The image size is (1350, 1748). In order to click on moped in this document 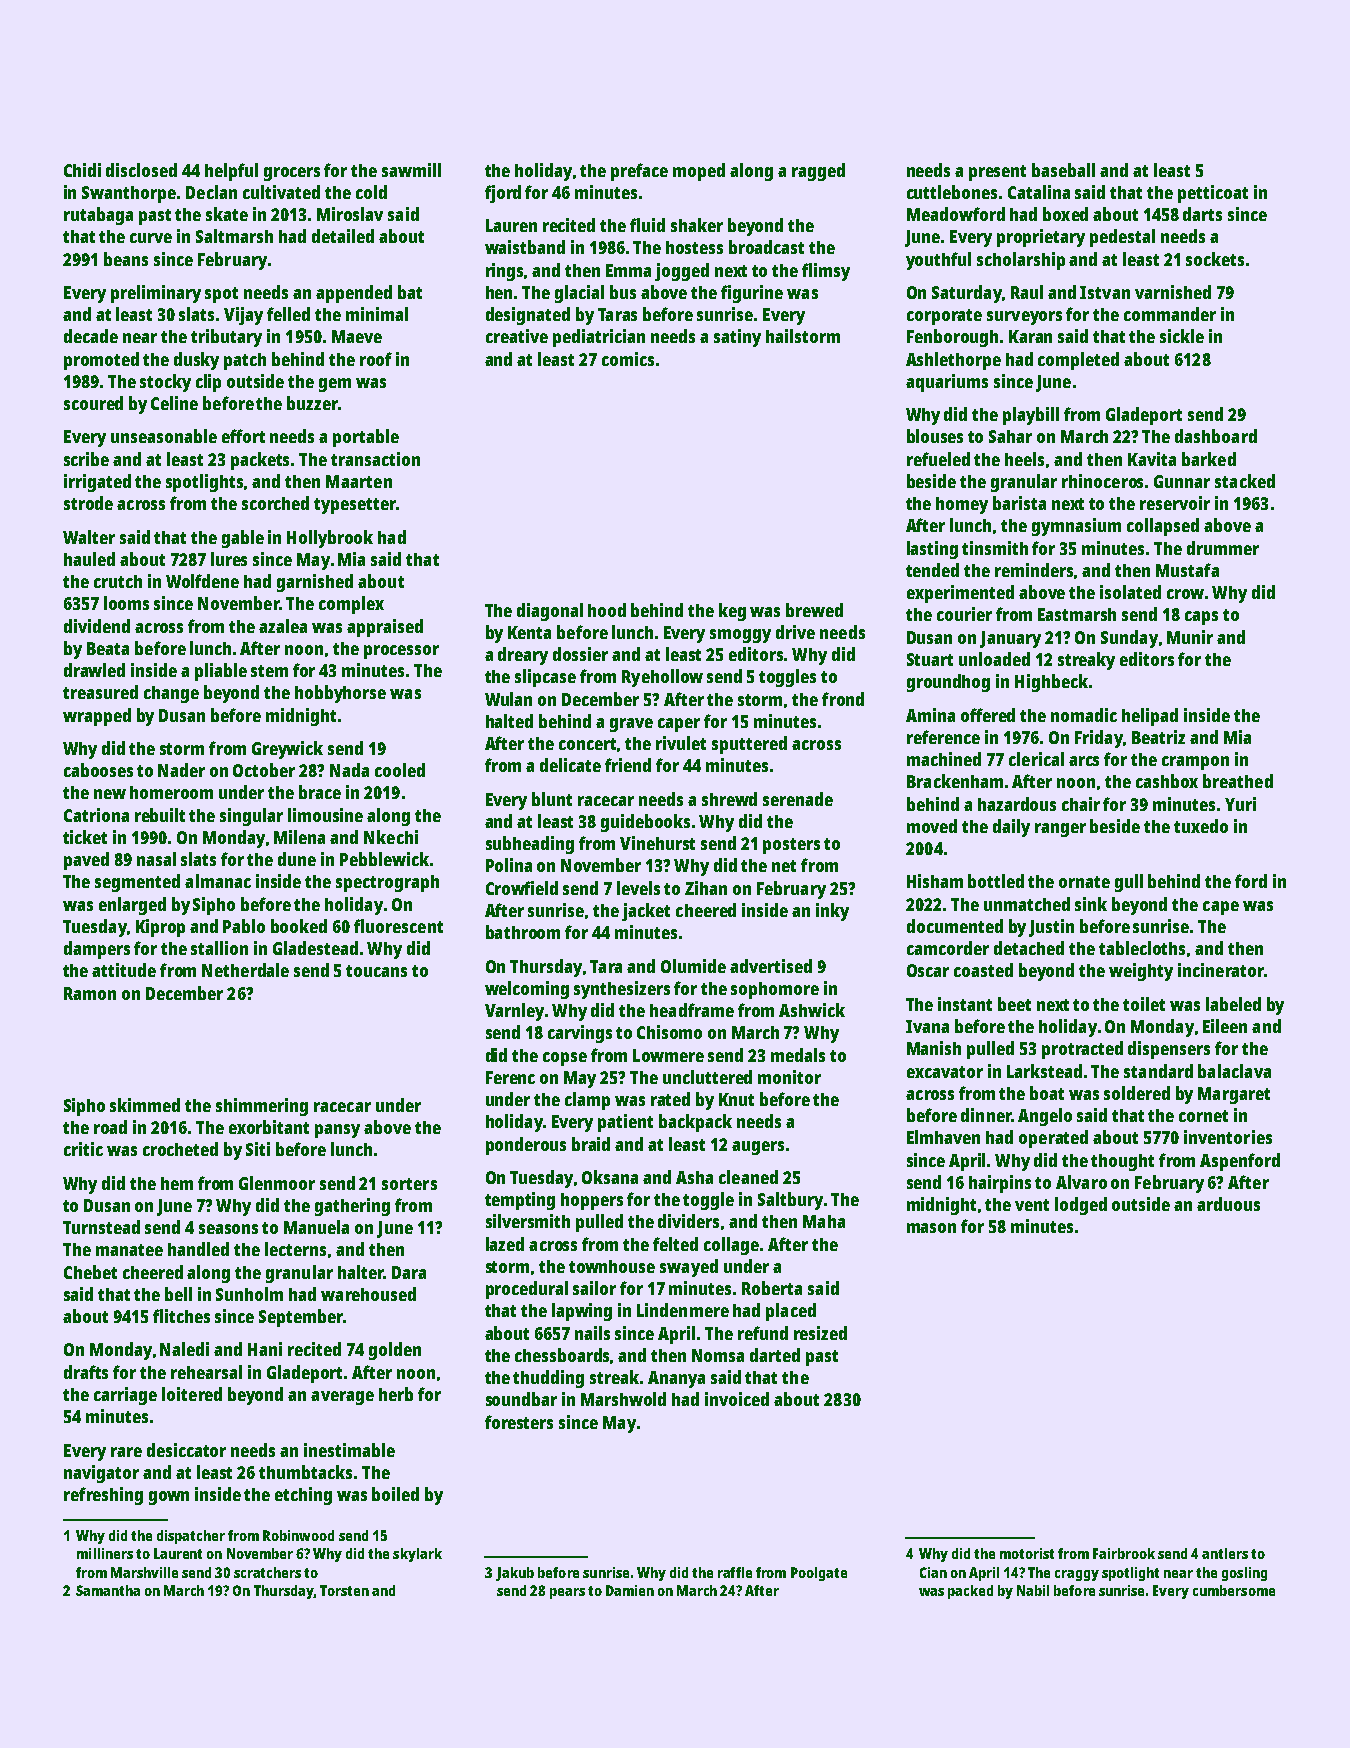, I will do `click(699, 172)`.
